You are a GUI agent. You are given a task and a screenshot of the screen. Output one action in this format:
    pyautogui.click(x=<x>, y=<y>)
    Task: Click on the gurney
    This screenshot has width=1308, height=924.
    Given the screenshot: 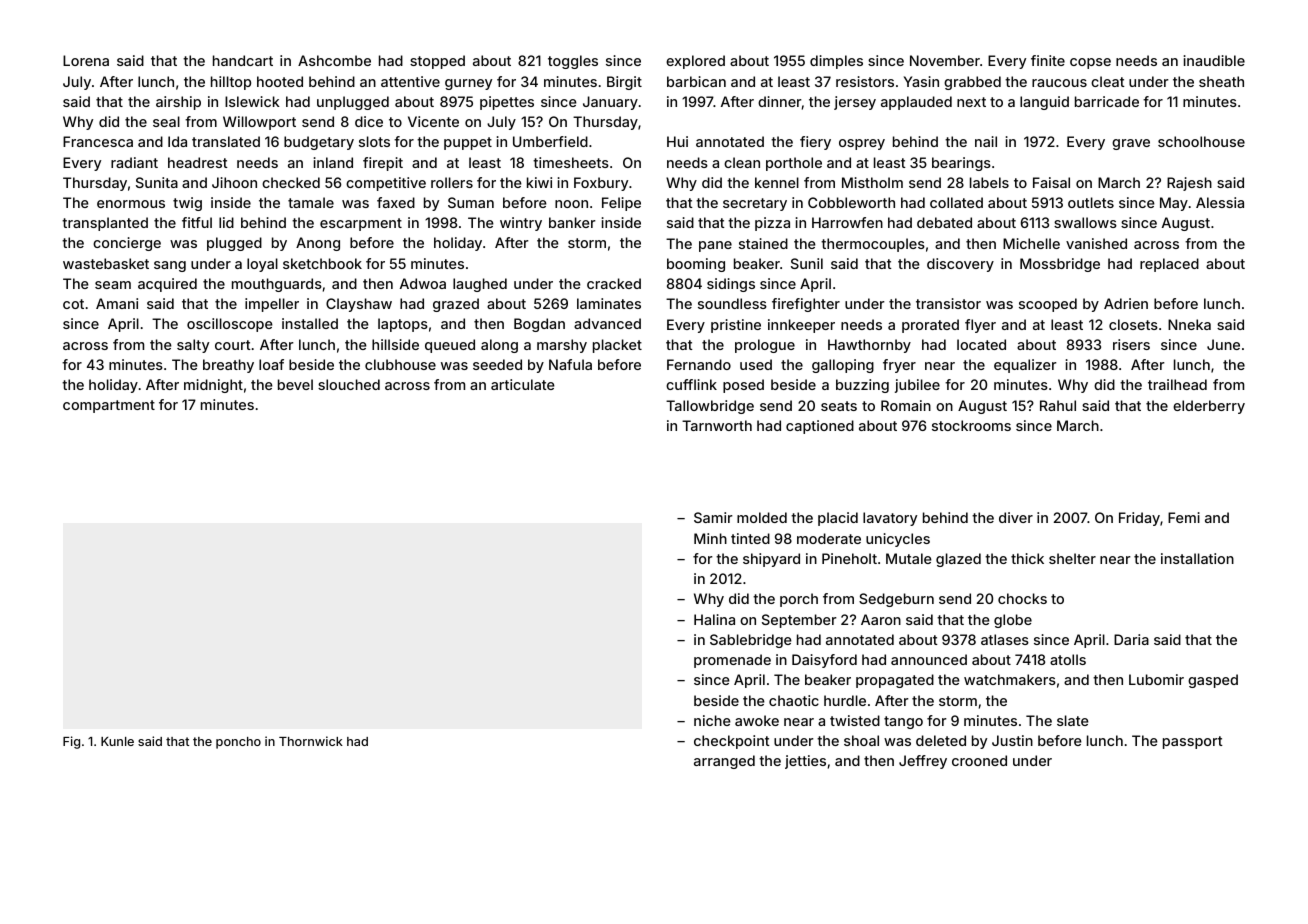 What is the action you would take?
    pyautogui.click(x=468, y=84)
